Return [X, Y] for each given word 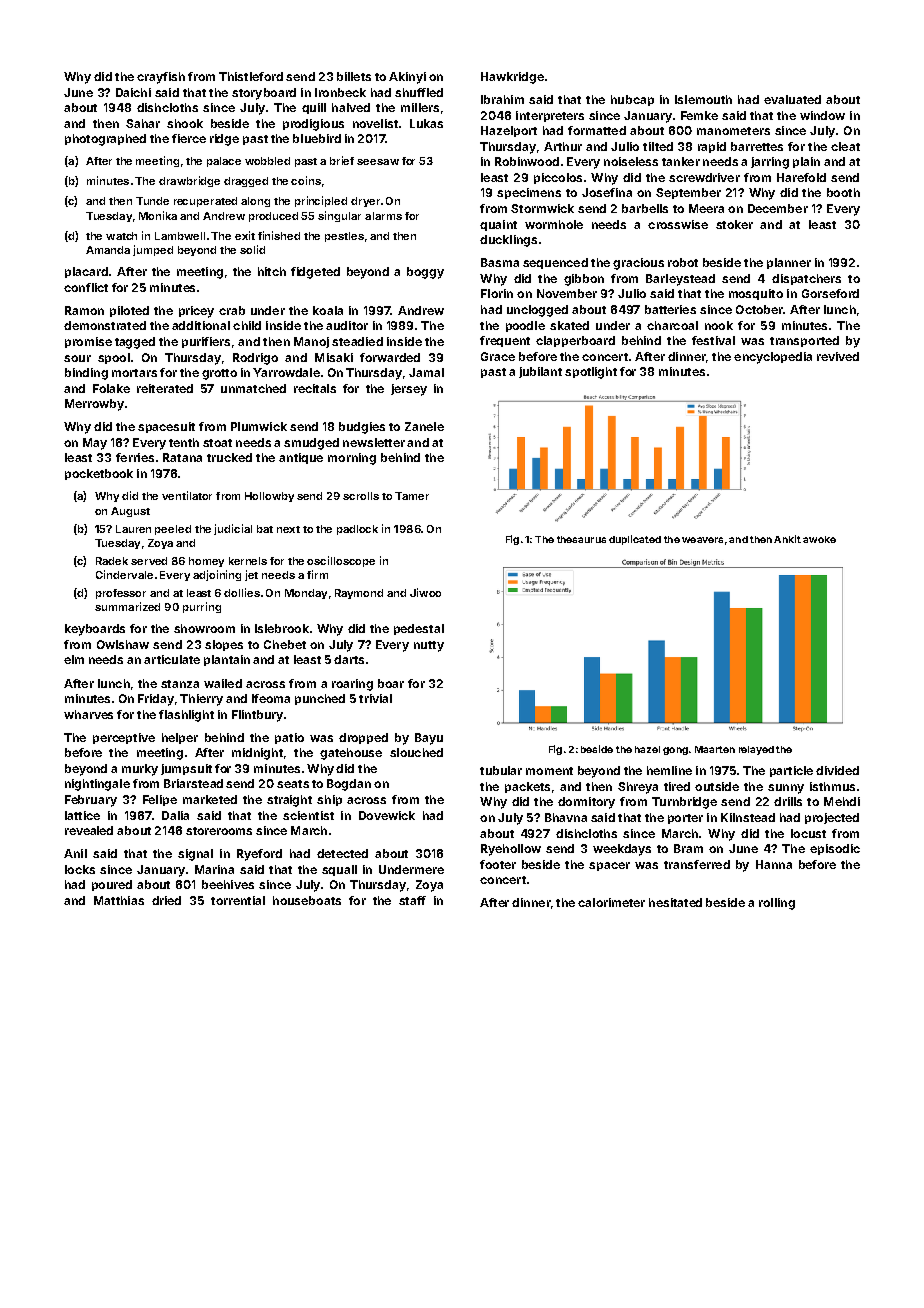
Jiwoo [425, 592]
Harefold [801, 177]
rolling [777, 904]
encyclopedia [773, 358]
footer [498, 864]
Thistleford [251, 76]
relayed [756, 750]
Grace [498, 356]
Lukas [426, 123]
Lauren [133, 529]
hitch [272, 271]
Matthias [119, 900]
